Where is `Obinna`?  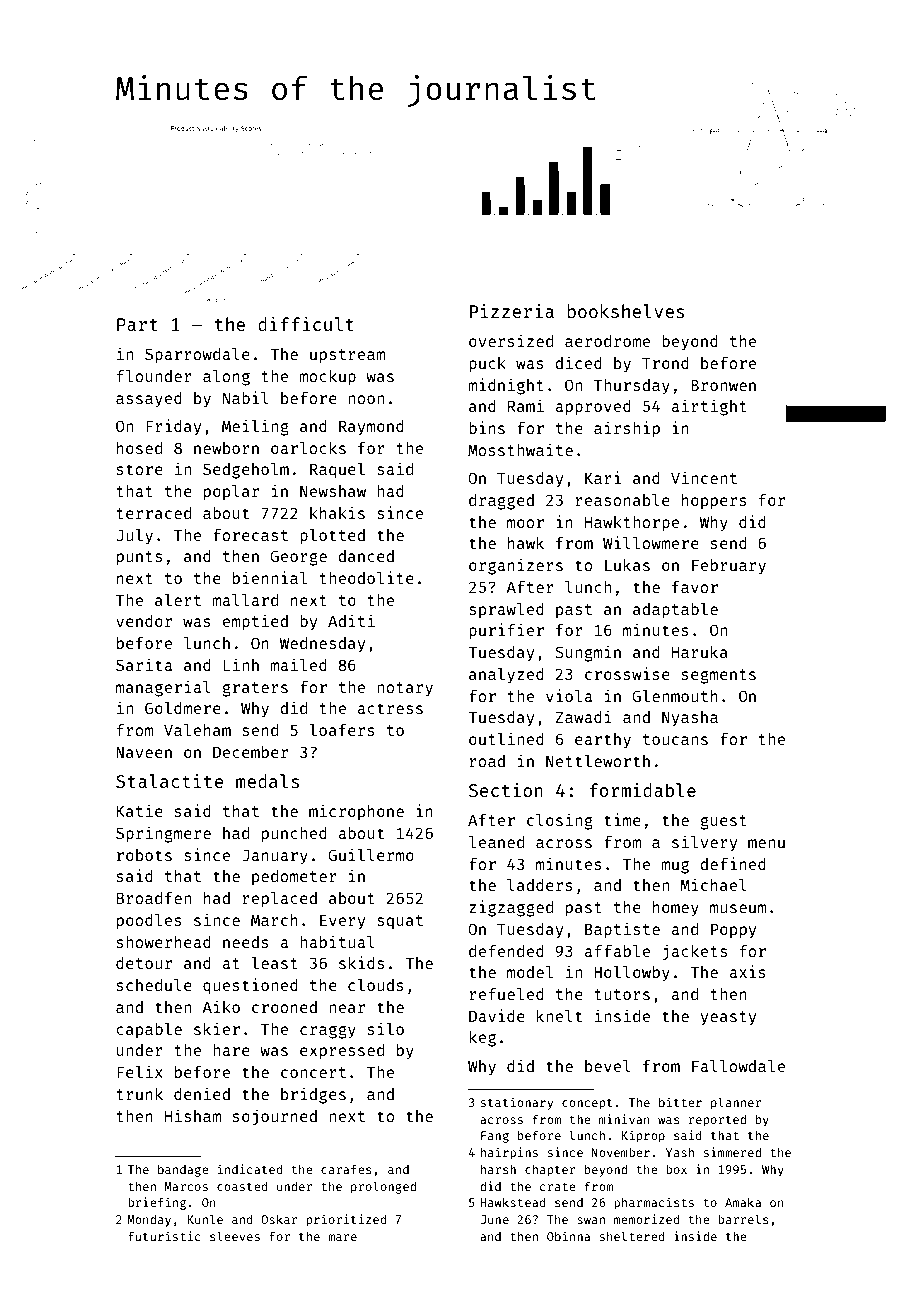
Obinna is located at coordinates (568, 1236).
